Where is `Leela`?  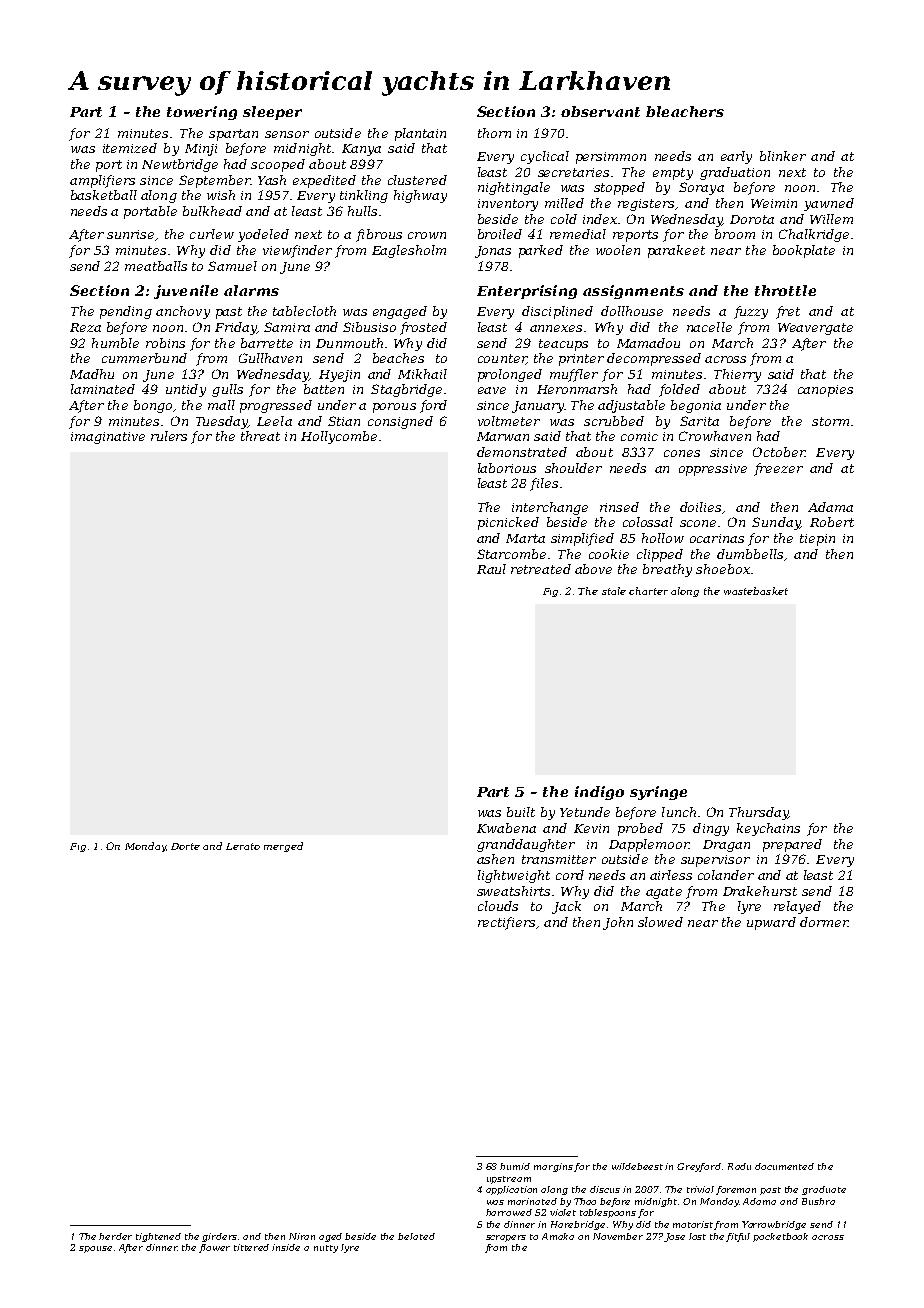 Leela is located at coordinates (274, 421).
